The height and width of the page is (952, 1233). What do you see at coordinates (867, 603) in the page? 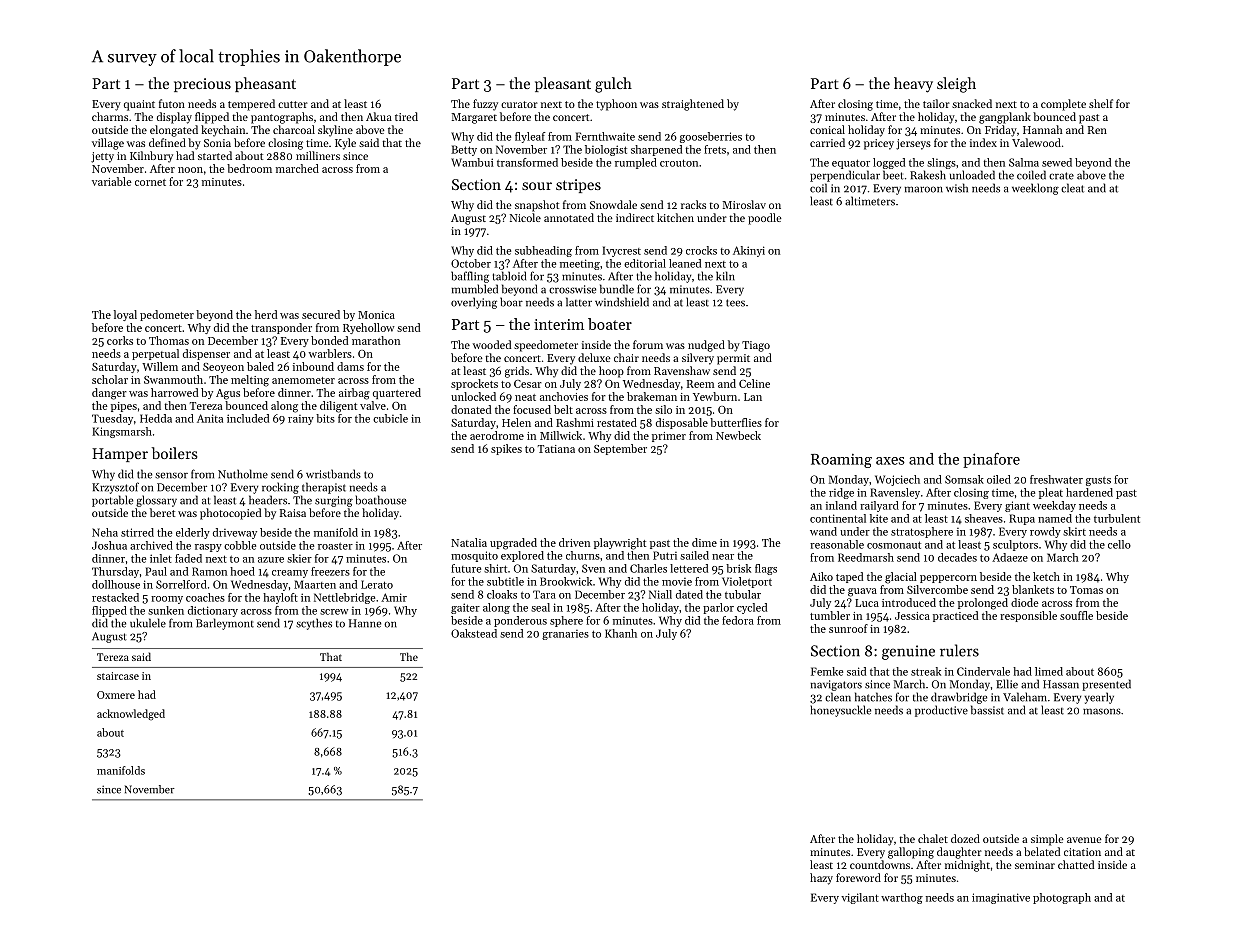
I see `Luca` at bounding box center [867, 603].
